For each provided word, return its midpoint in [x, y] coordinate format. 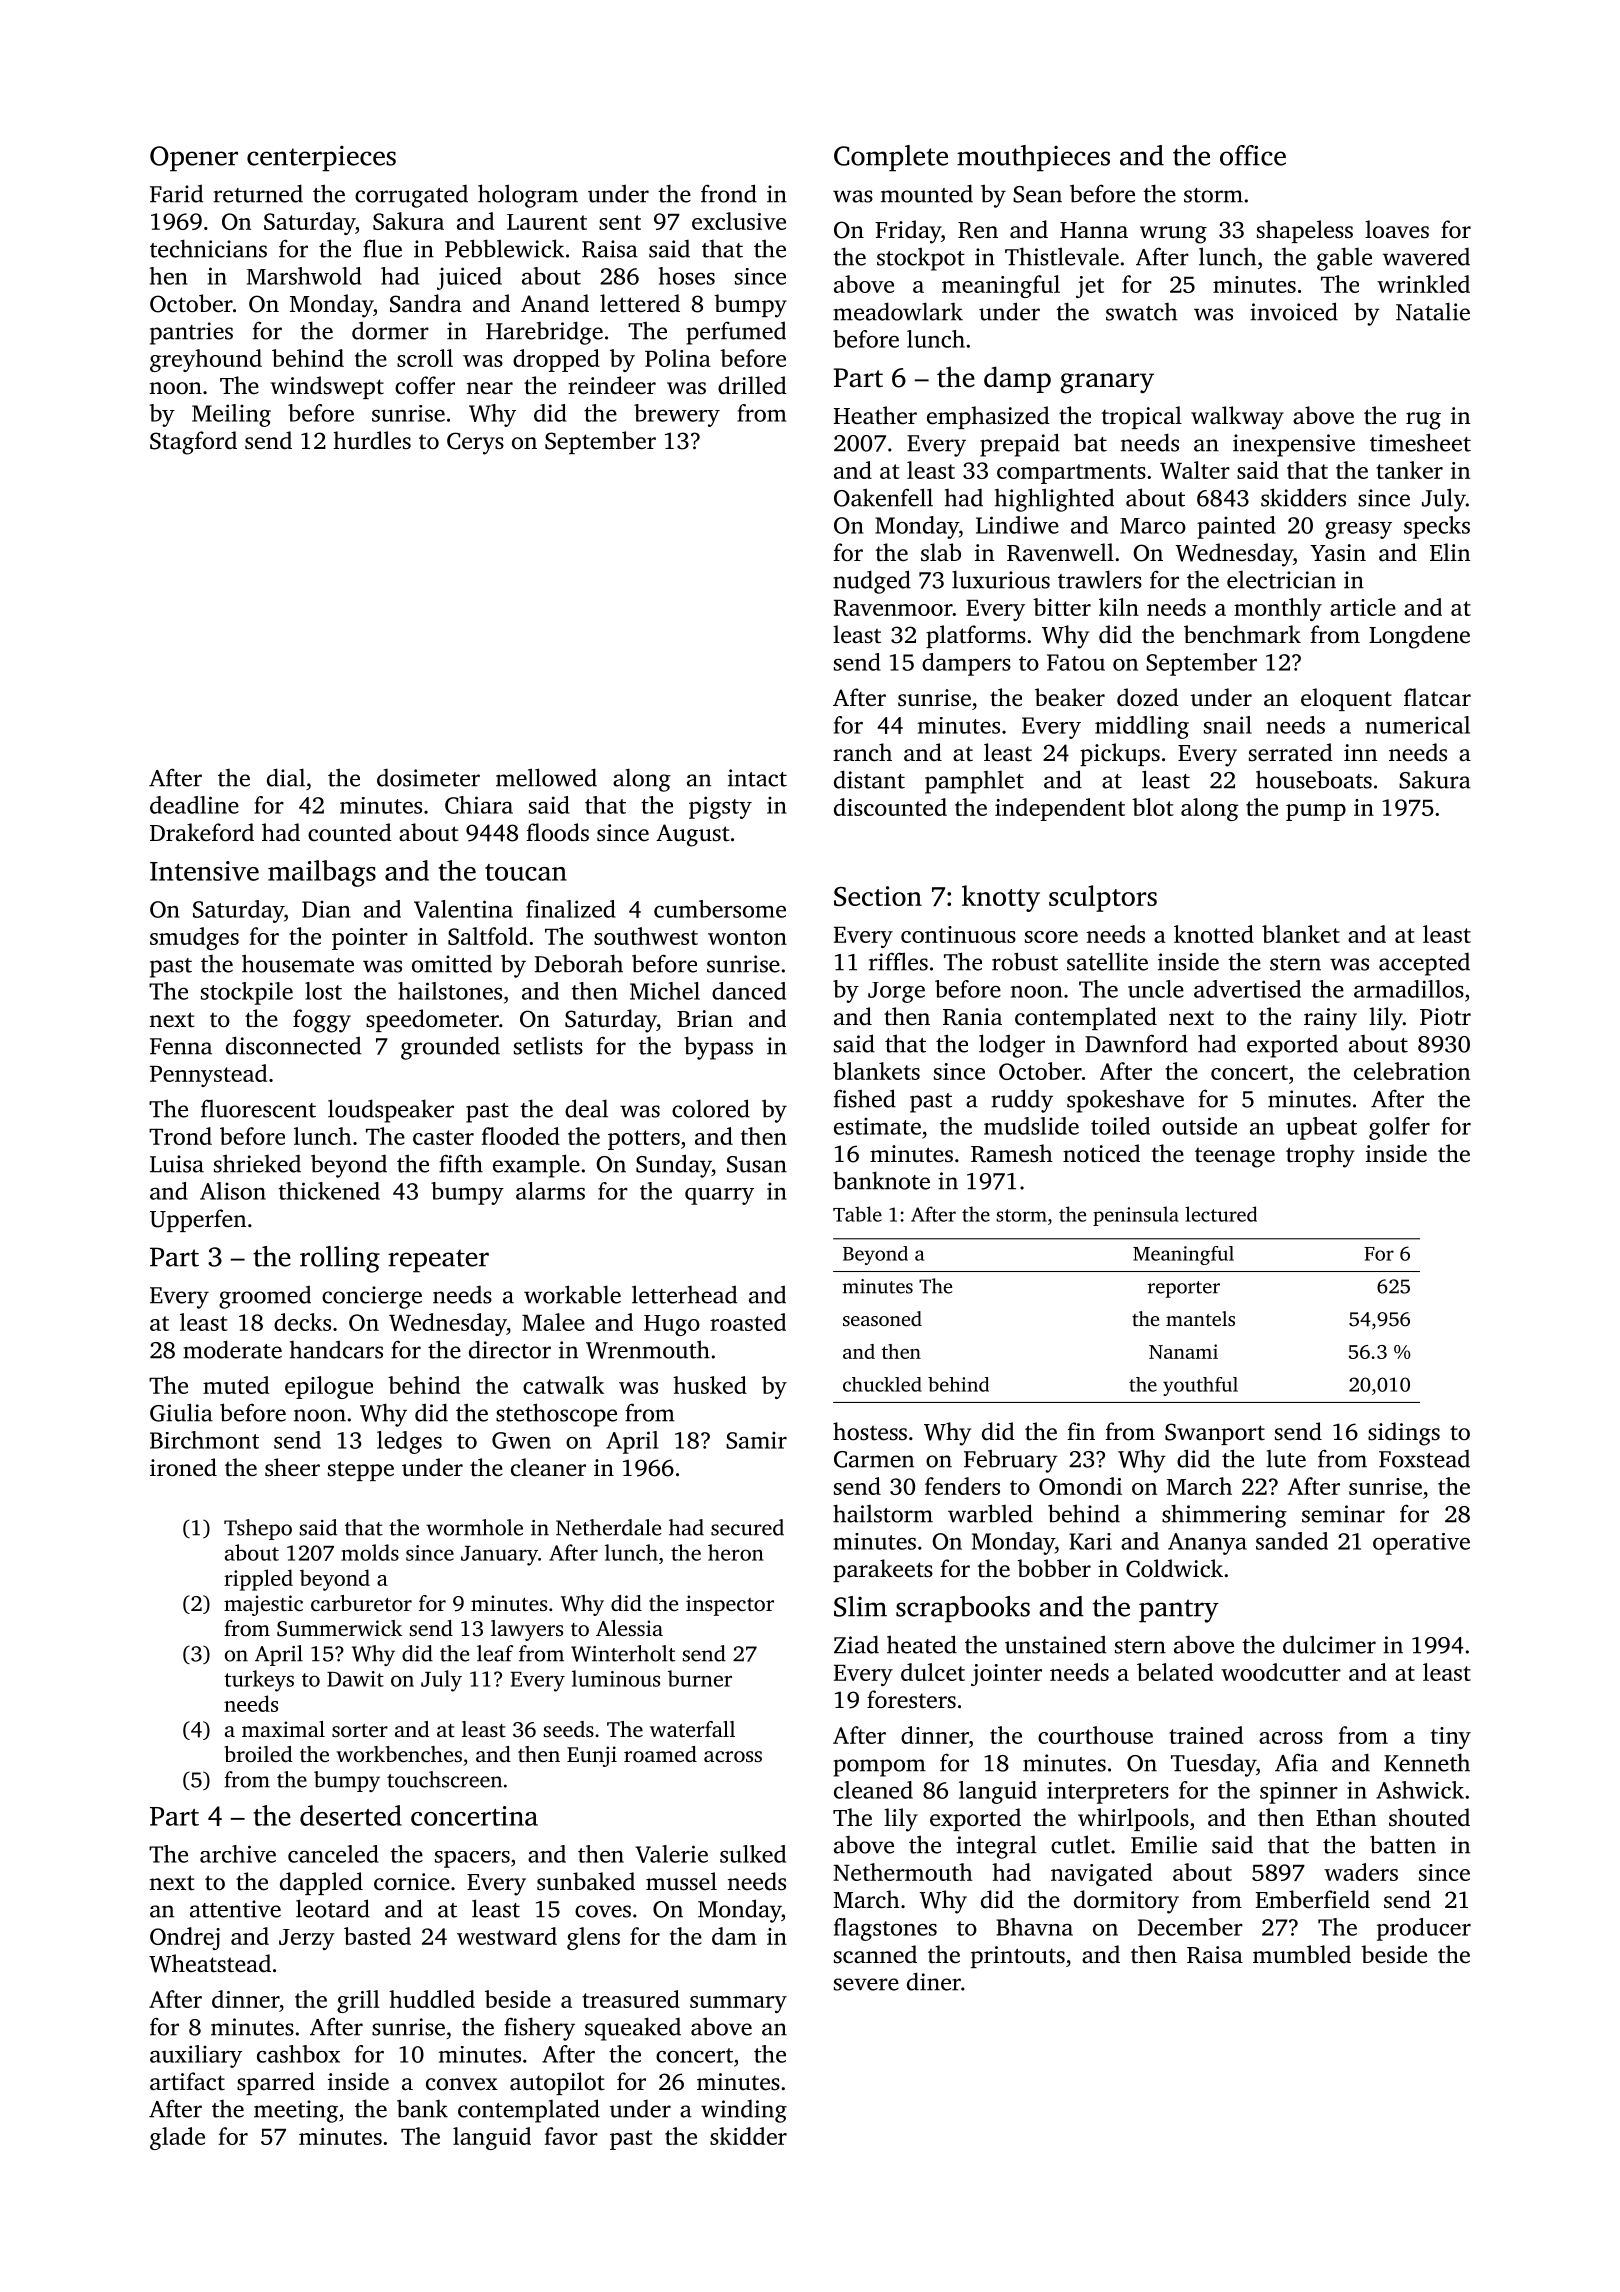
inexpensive [1294, 445]
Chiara [479, 805]
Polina [678, 358]
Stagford [193, 443]
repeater [438, 1261]
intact [757, 778]
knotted [1214, 934]
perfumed [736, 333]
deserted [351, 1815]
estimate [877, 1126]
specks [1437, 527]
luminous [616, 1678]
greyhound [206, 360]
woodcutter [1281, 1672]
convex [462, 2084]
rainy [1330, 1019]
